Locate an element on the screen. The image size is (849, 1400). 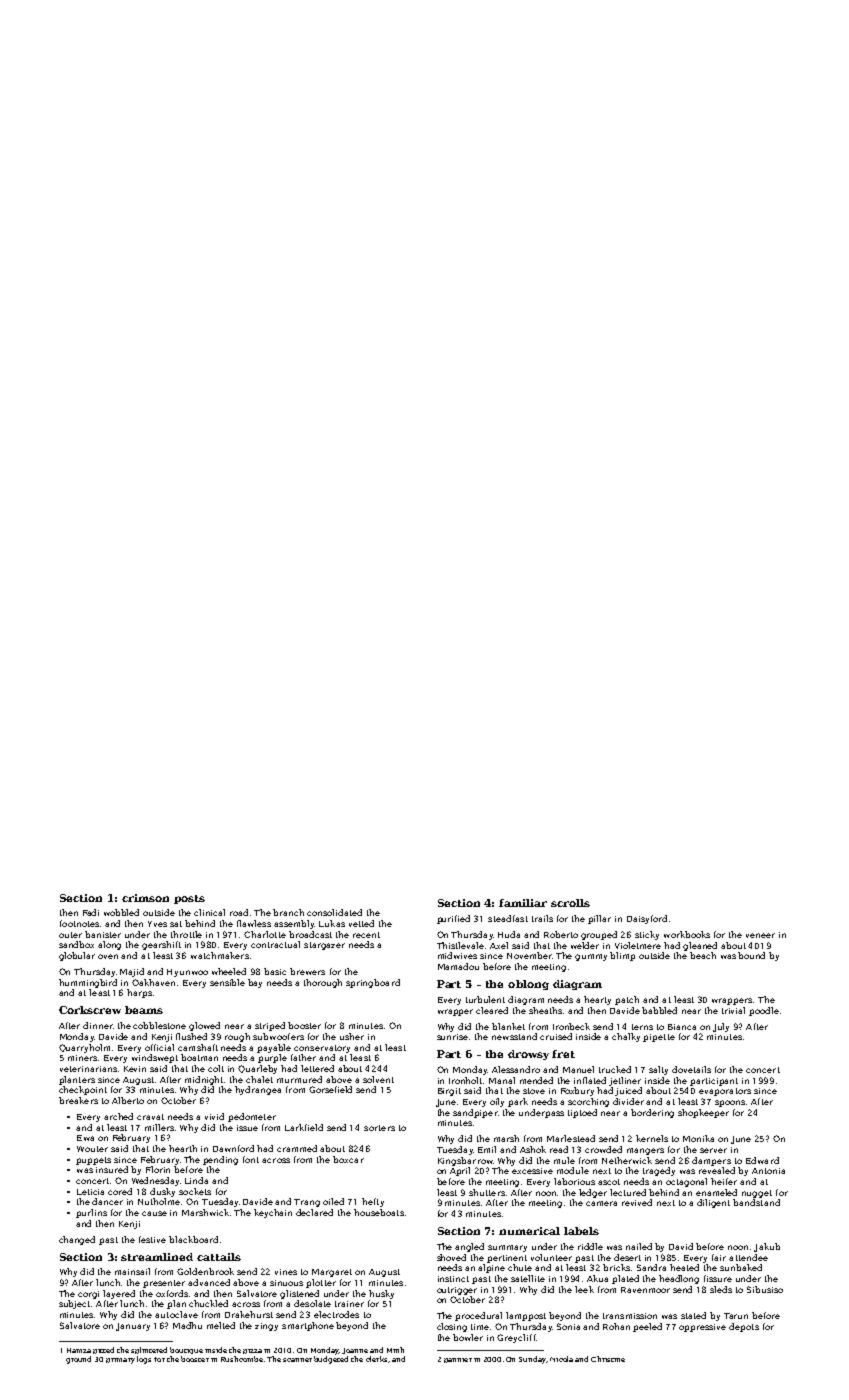
Jakub is located at coordinates (767, 1247).
